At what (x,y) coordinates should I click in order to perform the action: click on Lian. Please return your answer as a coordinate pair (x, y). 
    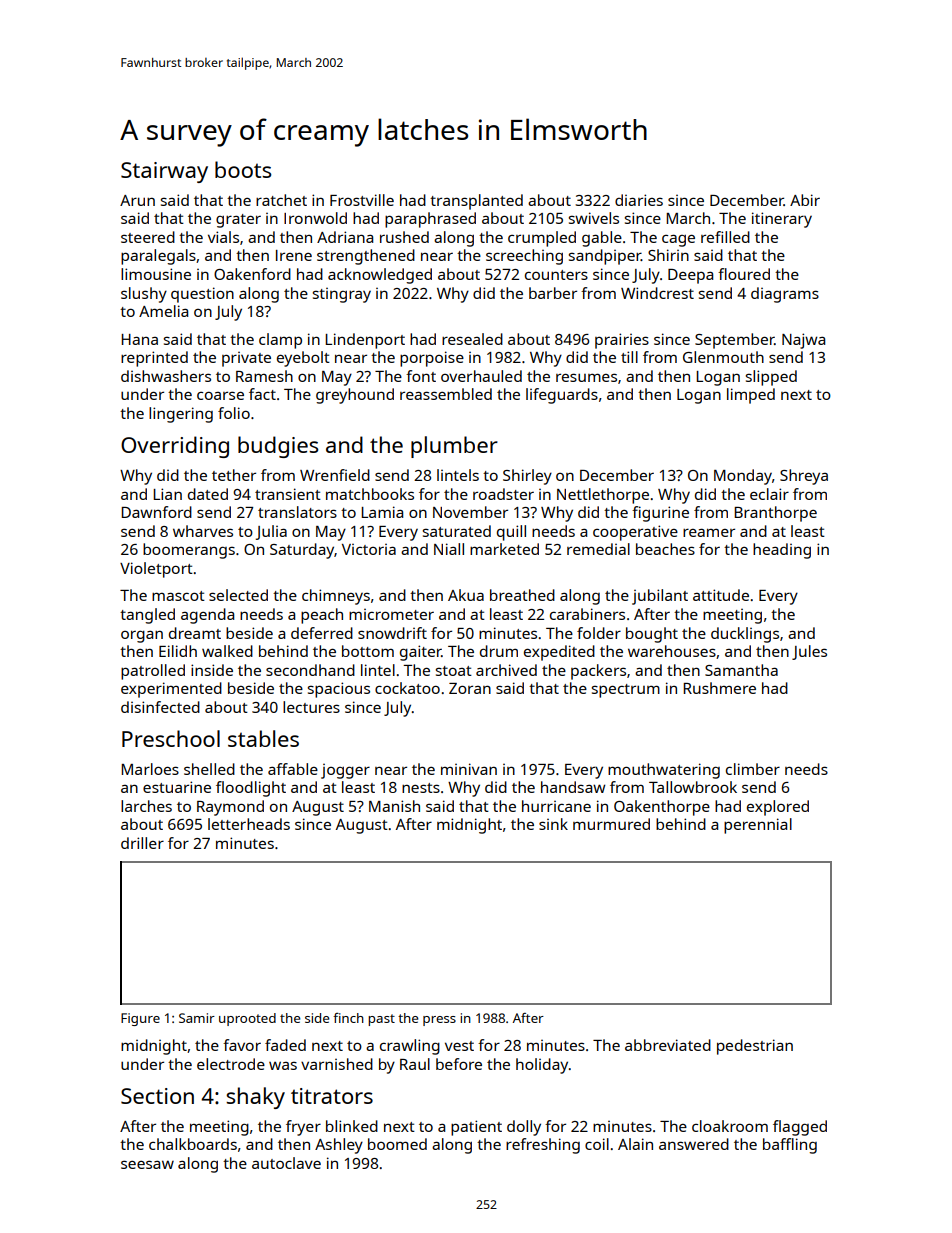
    Looking at the image, I should click on (167, 494).
